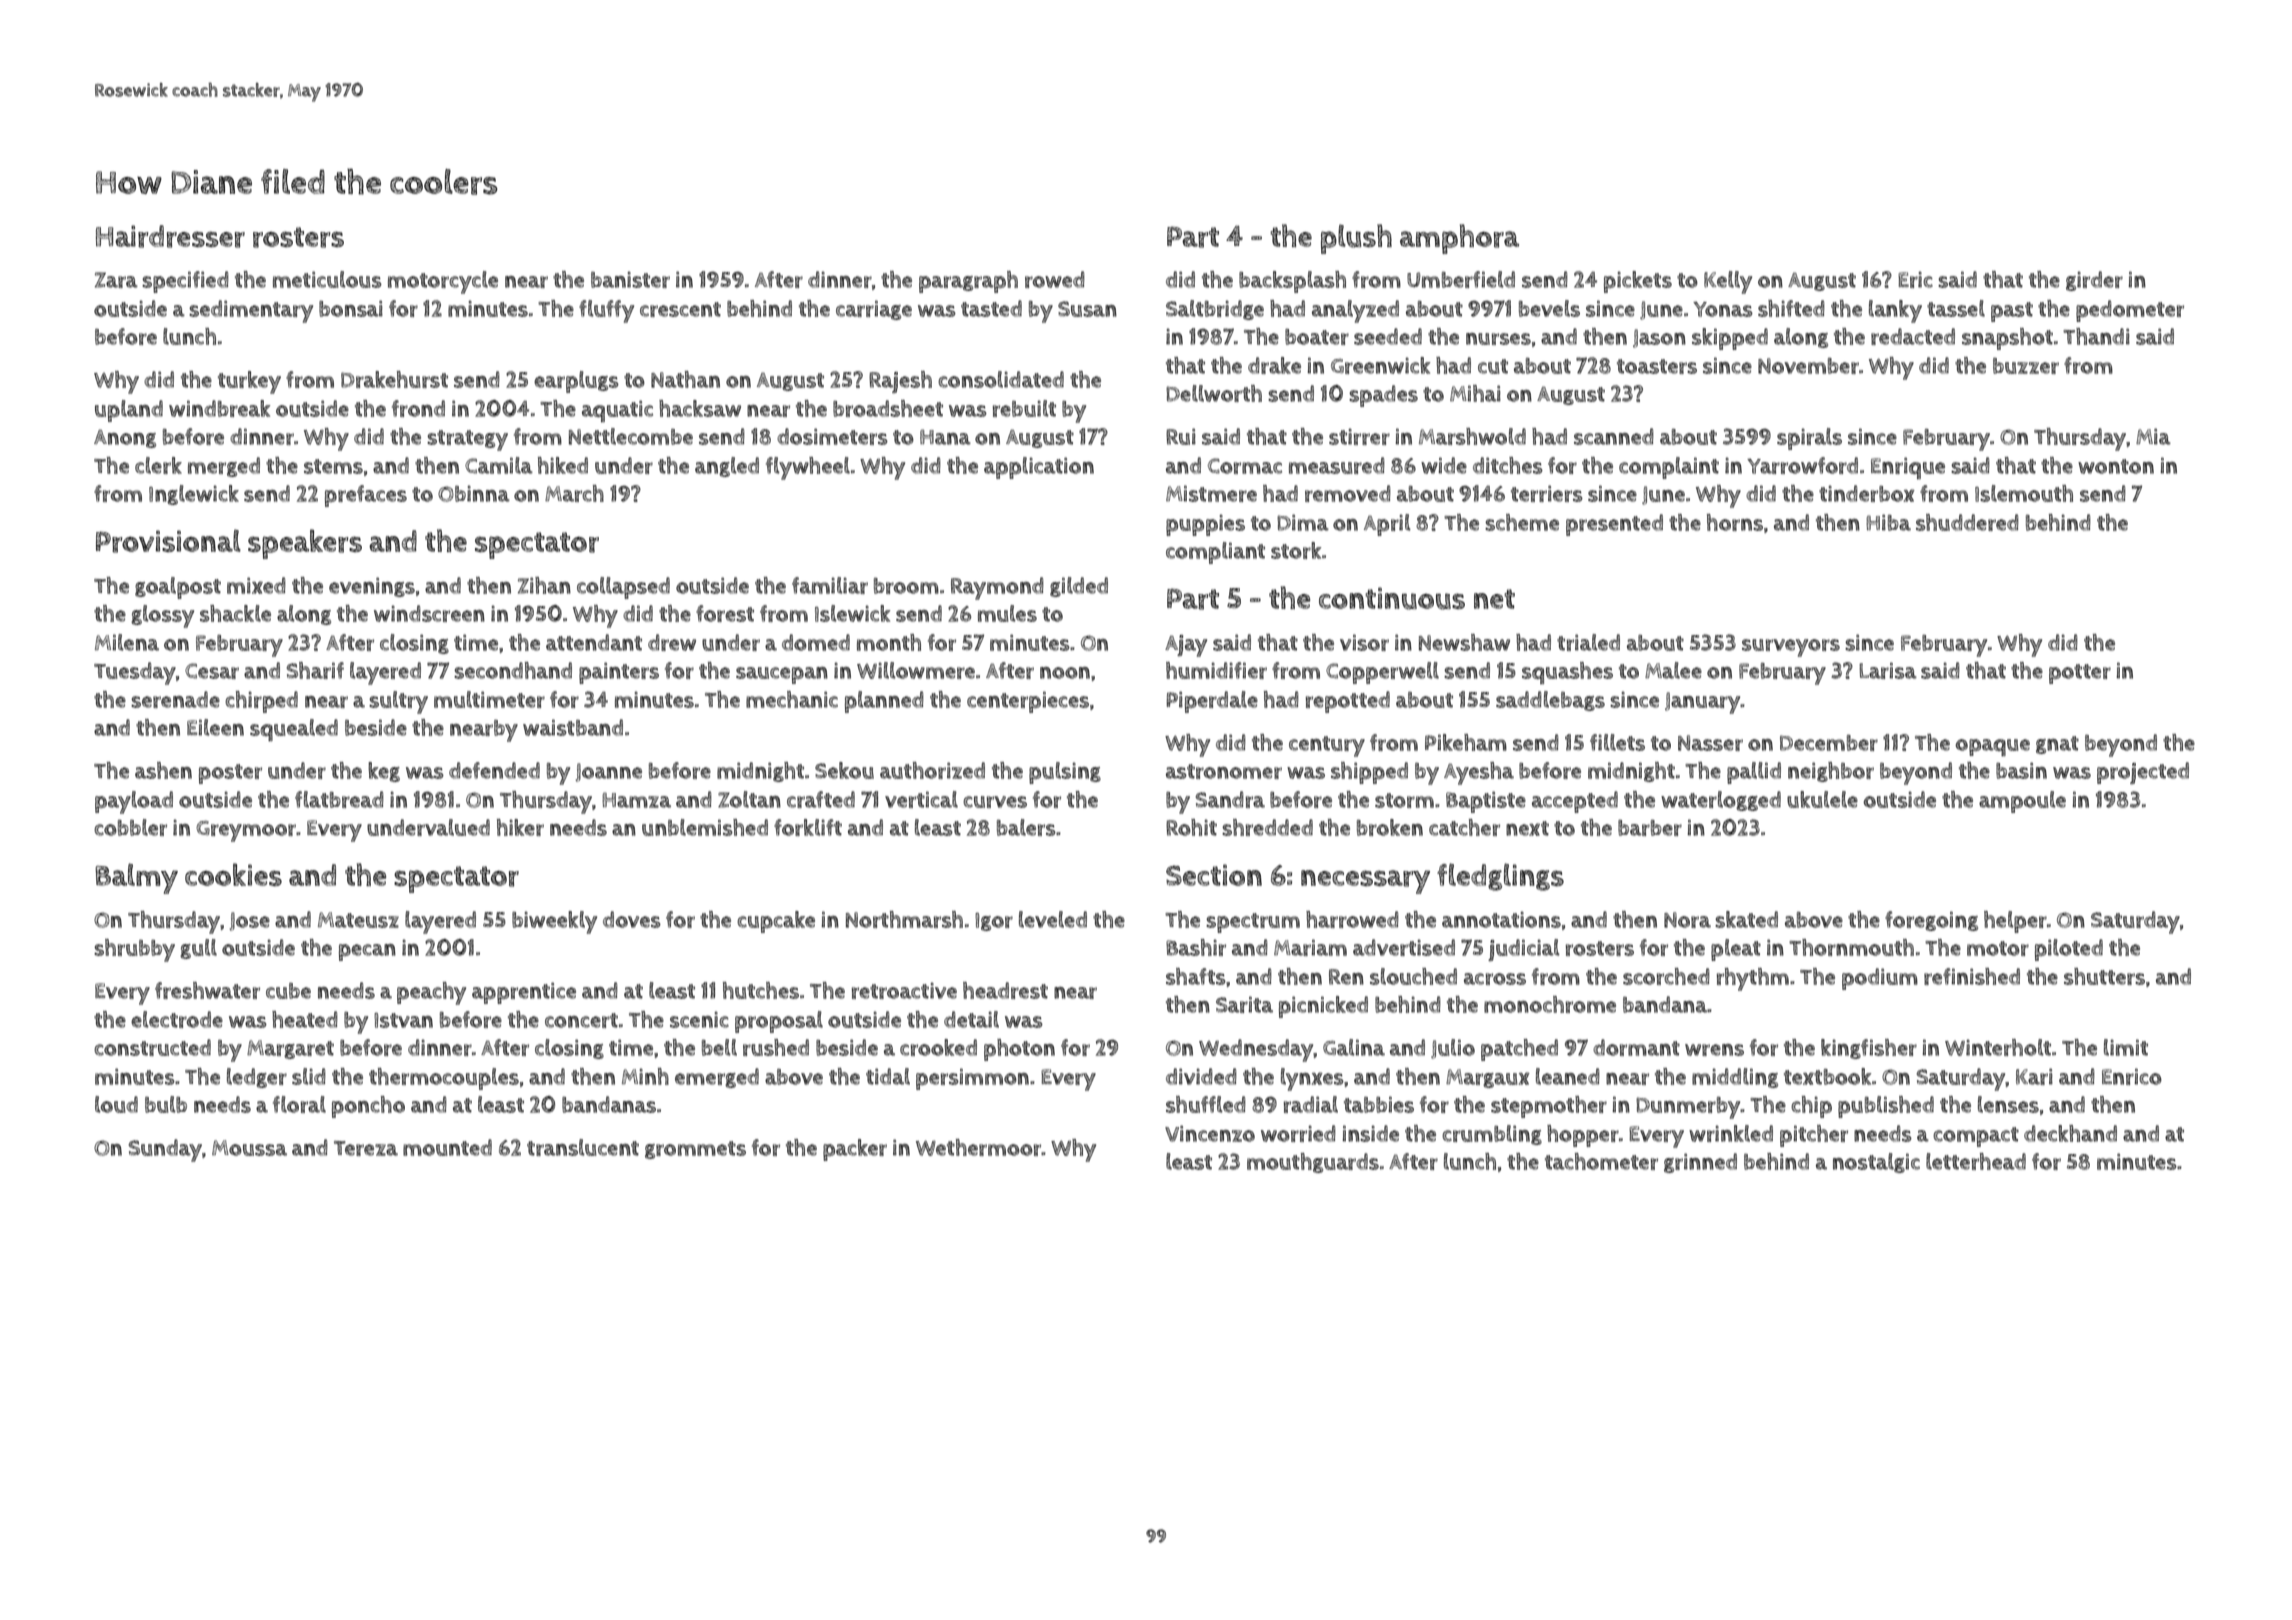  What do you see at coordinates (429, 613) in the screenshot?
I see `windscreen` at bounding box center [429, 613].
